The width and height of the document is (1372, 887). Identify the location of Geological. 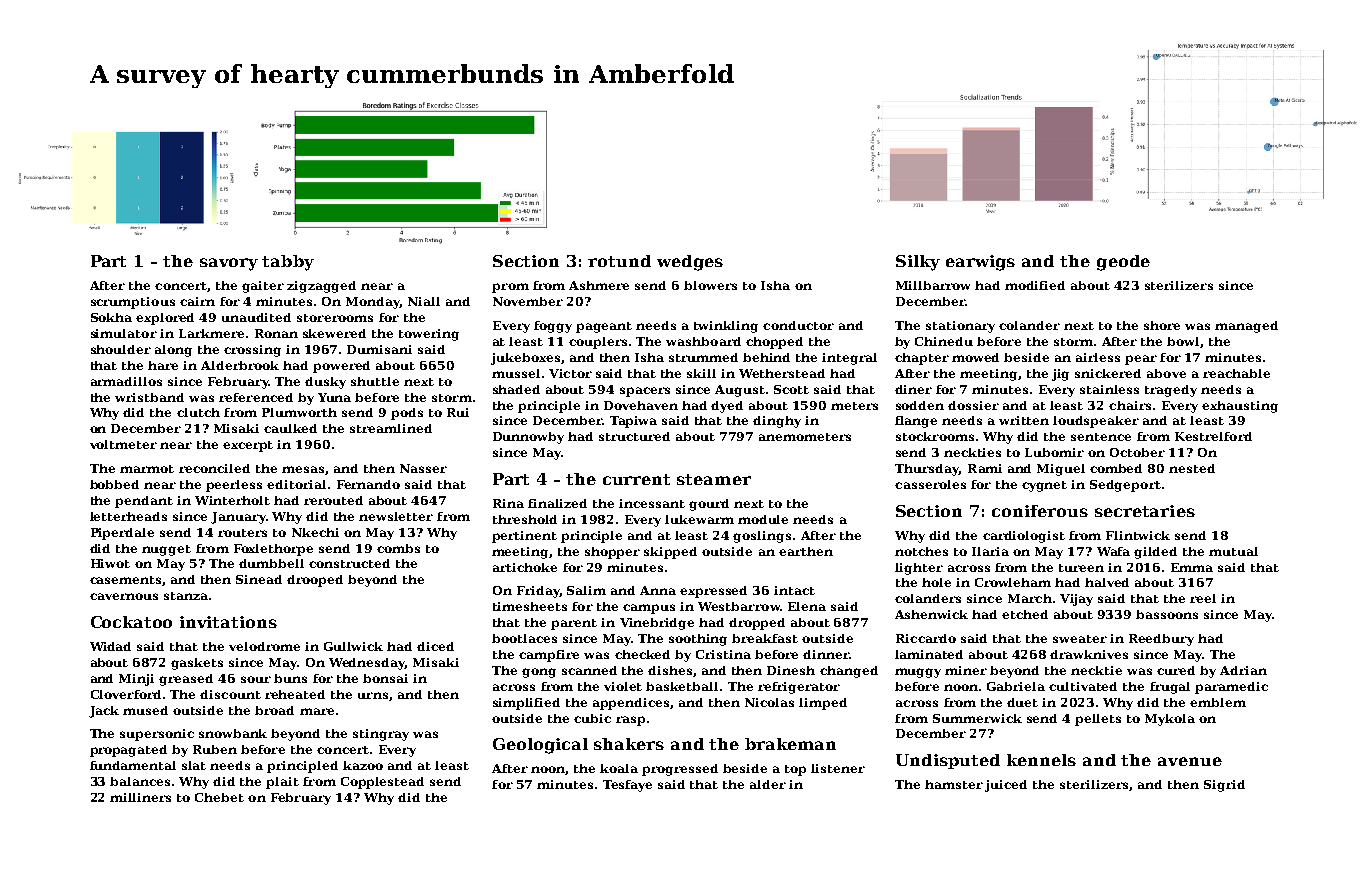
(540, 746).
